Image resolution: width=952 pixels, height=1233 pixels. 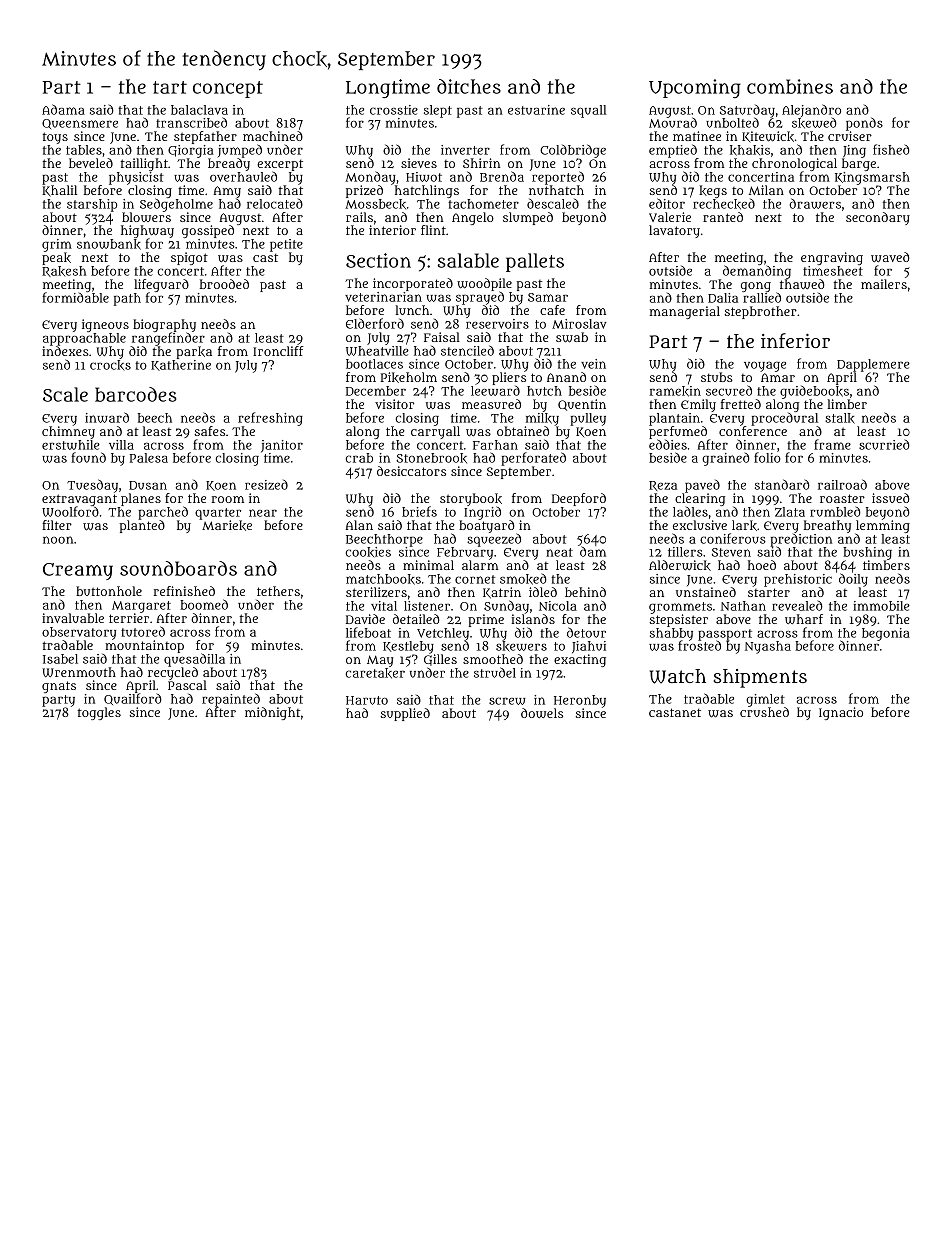 What do you see at coordinates (795, 340) in the document?
I see `inferior` at bounding box center [795, 340].
